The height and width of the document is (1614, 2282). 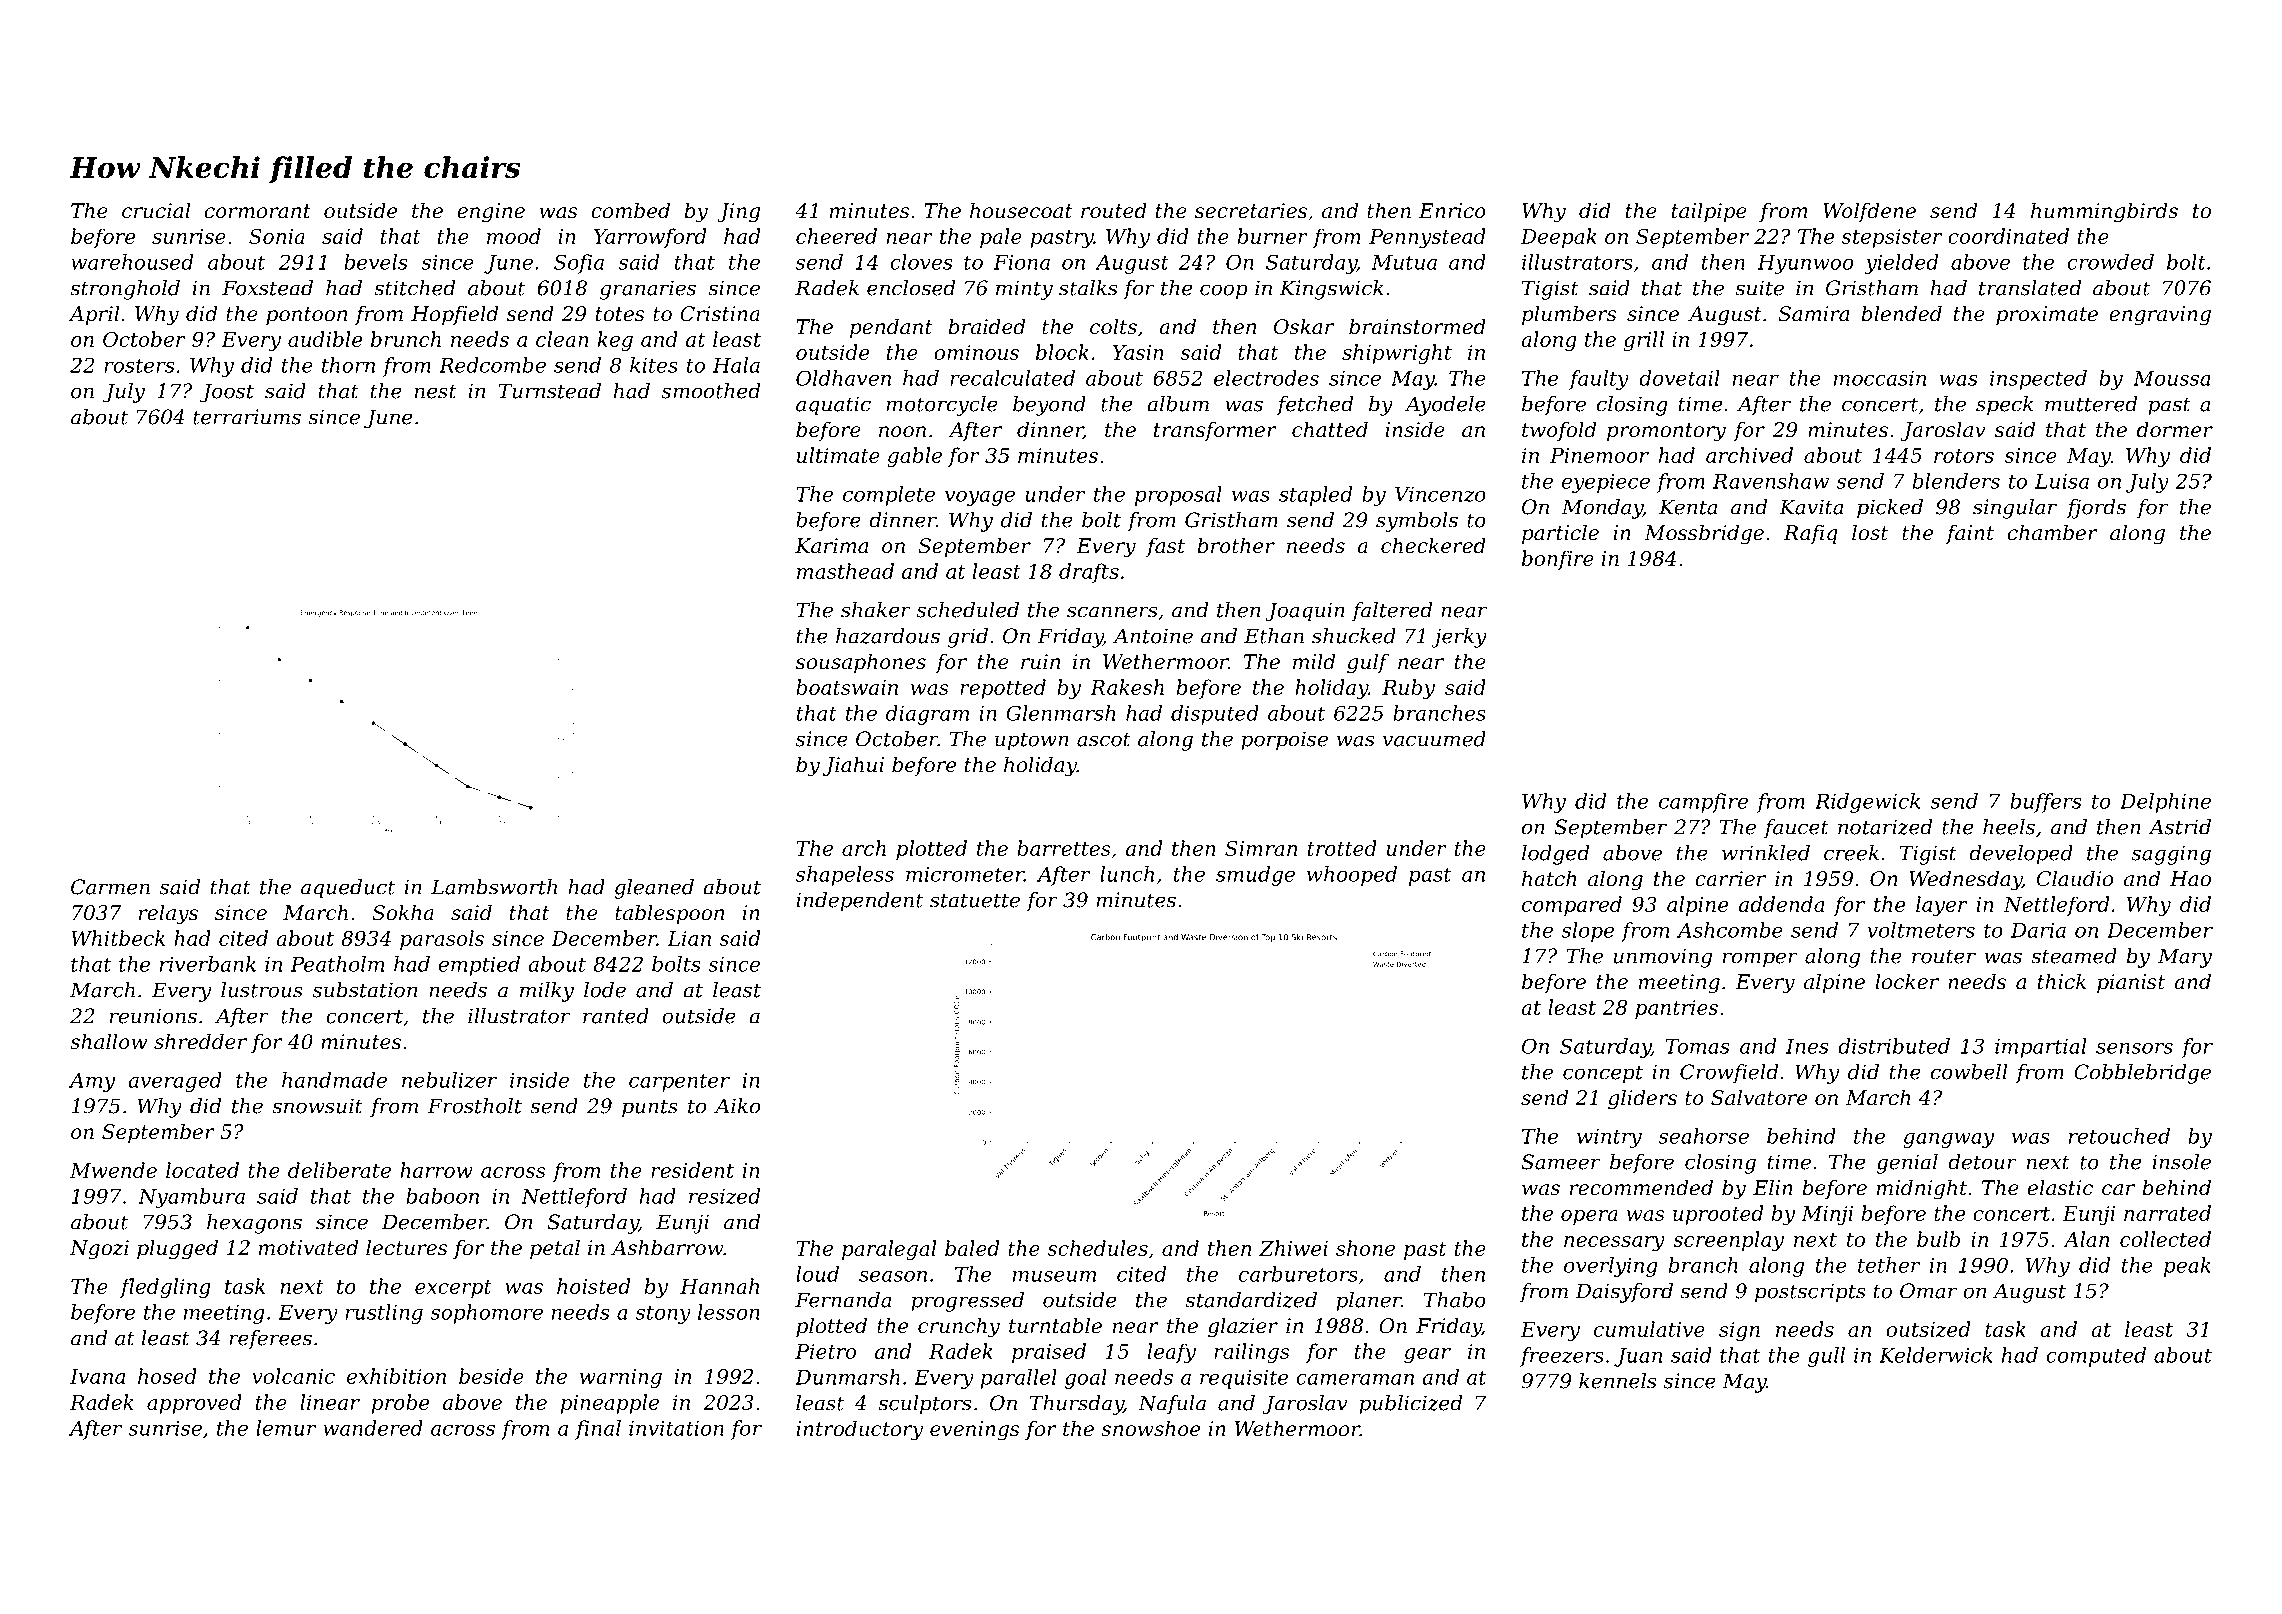 What do you see at coordinates (286, 1428) in the document?
I see `lemur` at bounding box center [286, 1428].
